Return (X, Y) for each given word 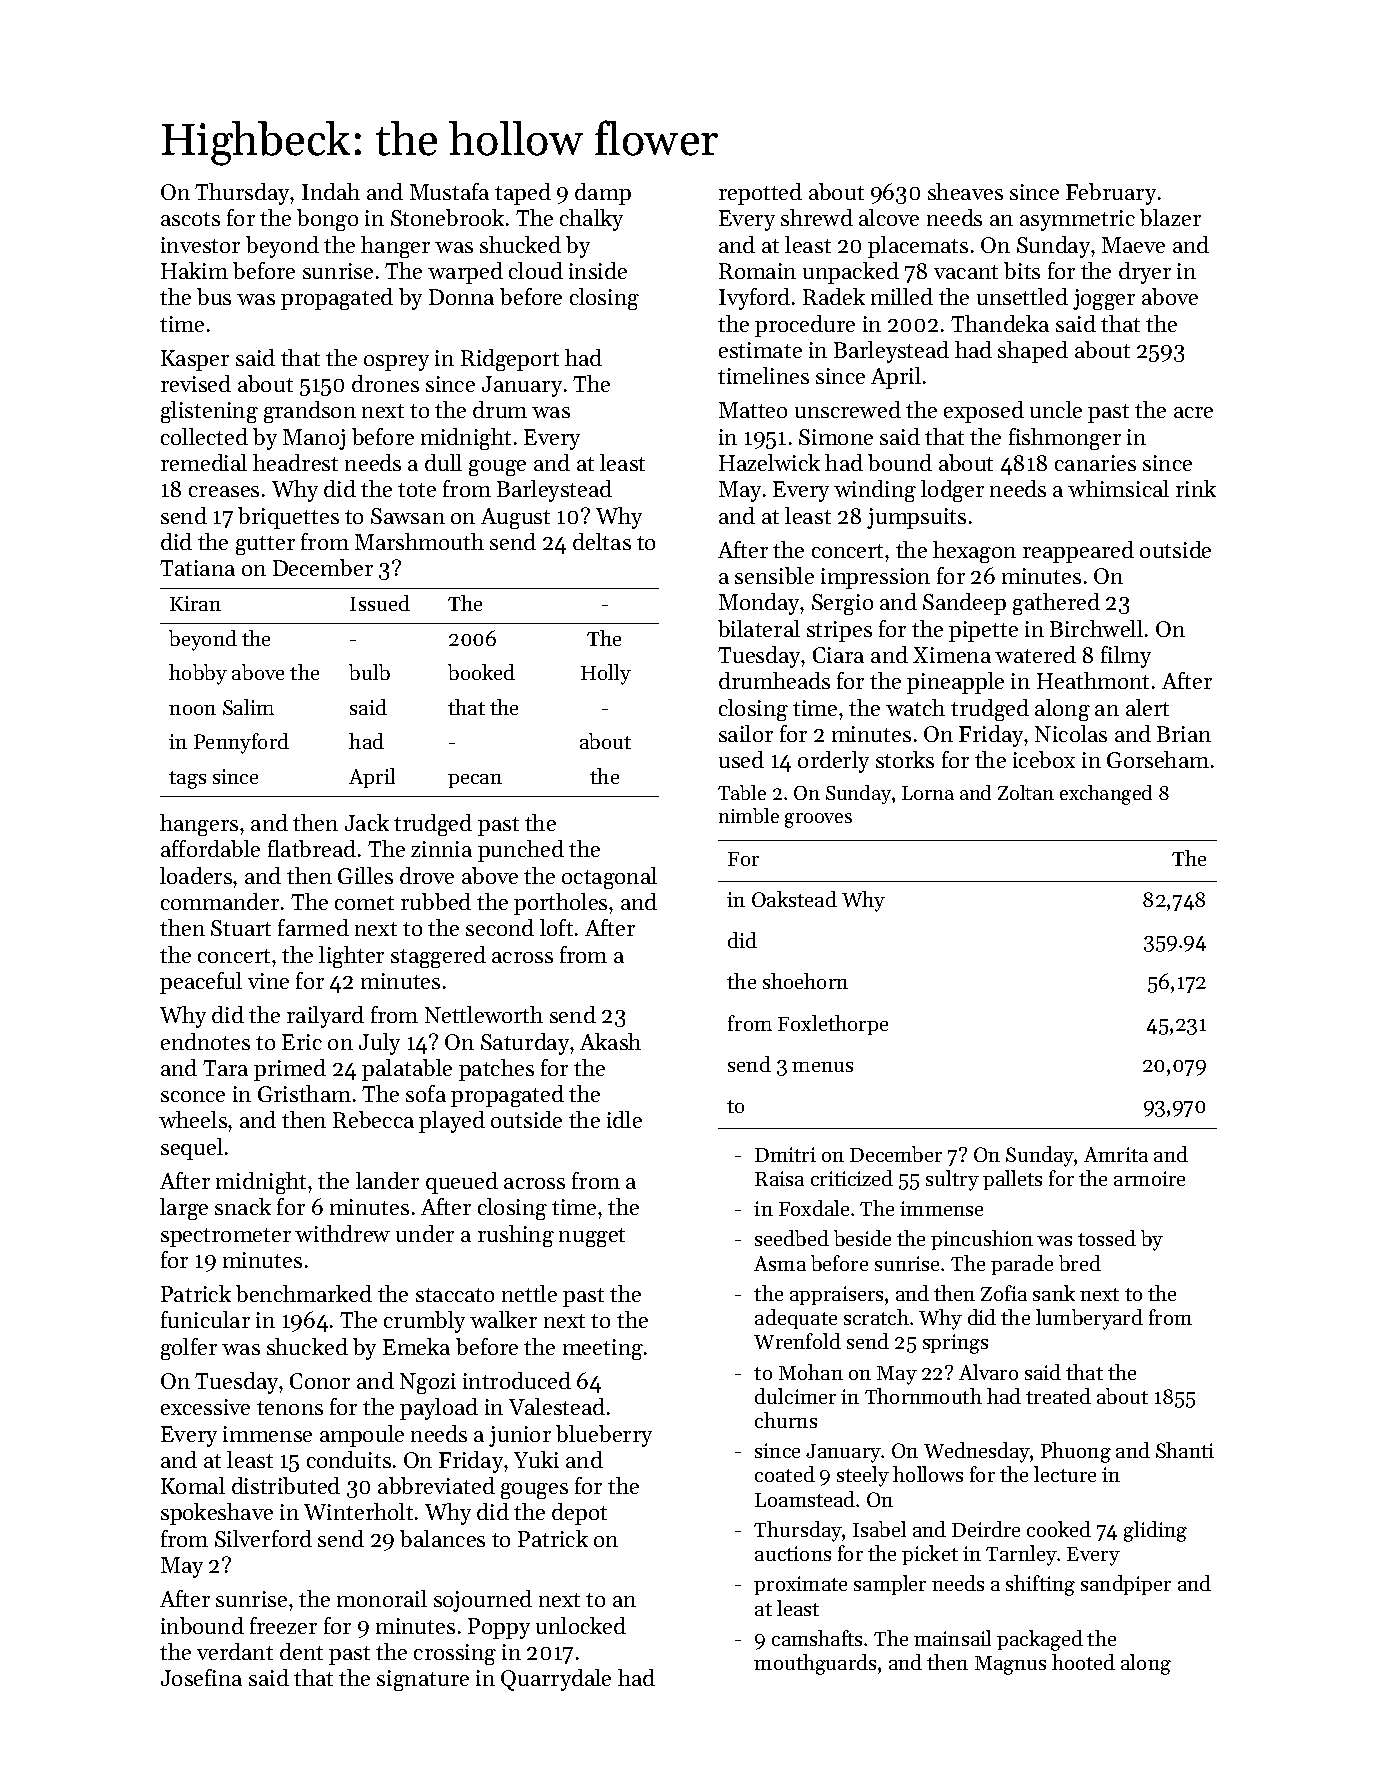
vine (268, 981)
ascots (190, 219)
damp (603, 194)
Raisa (779, 1178)
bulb (369, 672)
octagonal (609, 878)
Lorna (928, 793)
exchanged (1106, 795)
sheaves (965, 191)
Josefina (201, 1677)
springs (955, 1344)
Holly (606, 674)
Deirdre (986, 1529)
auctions (793, 1553)
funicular (205, 1319)
